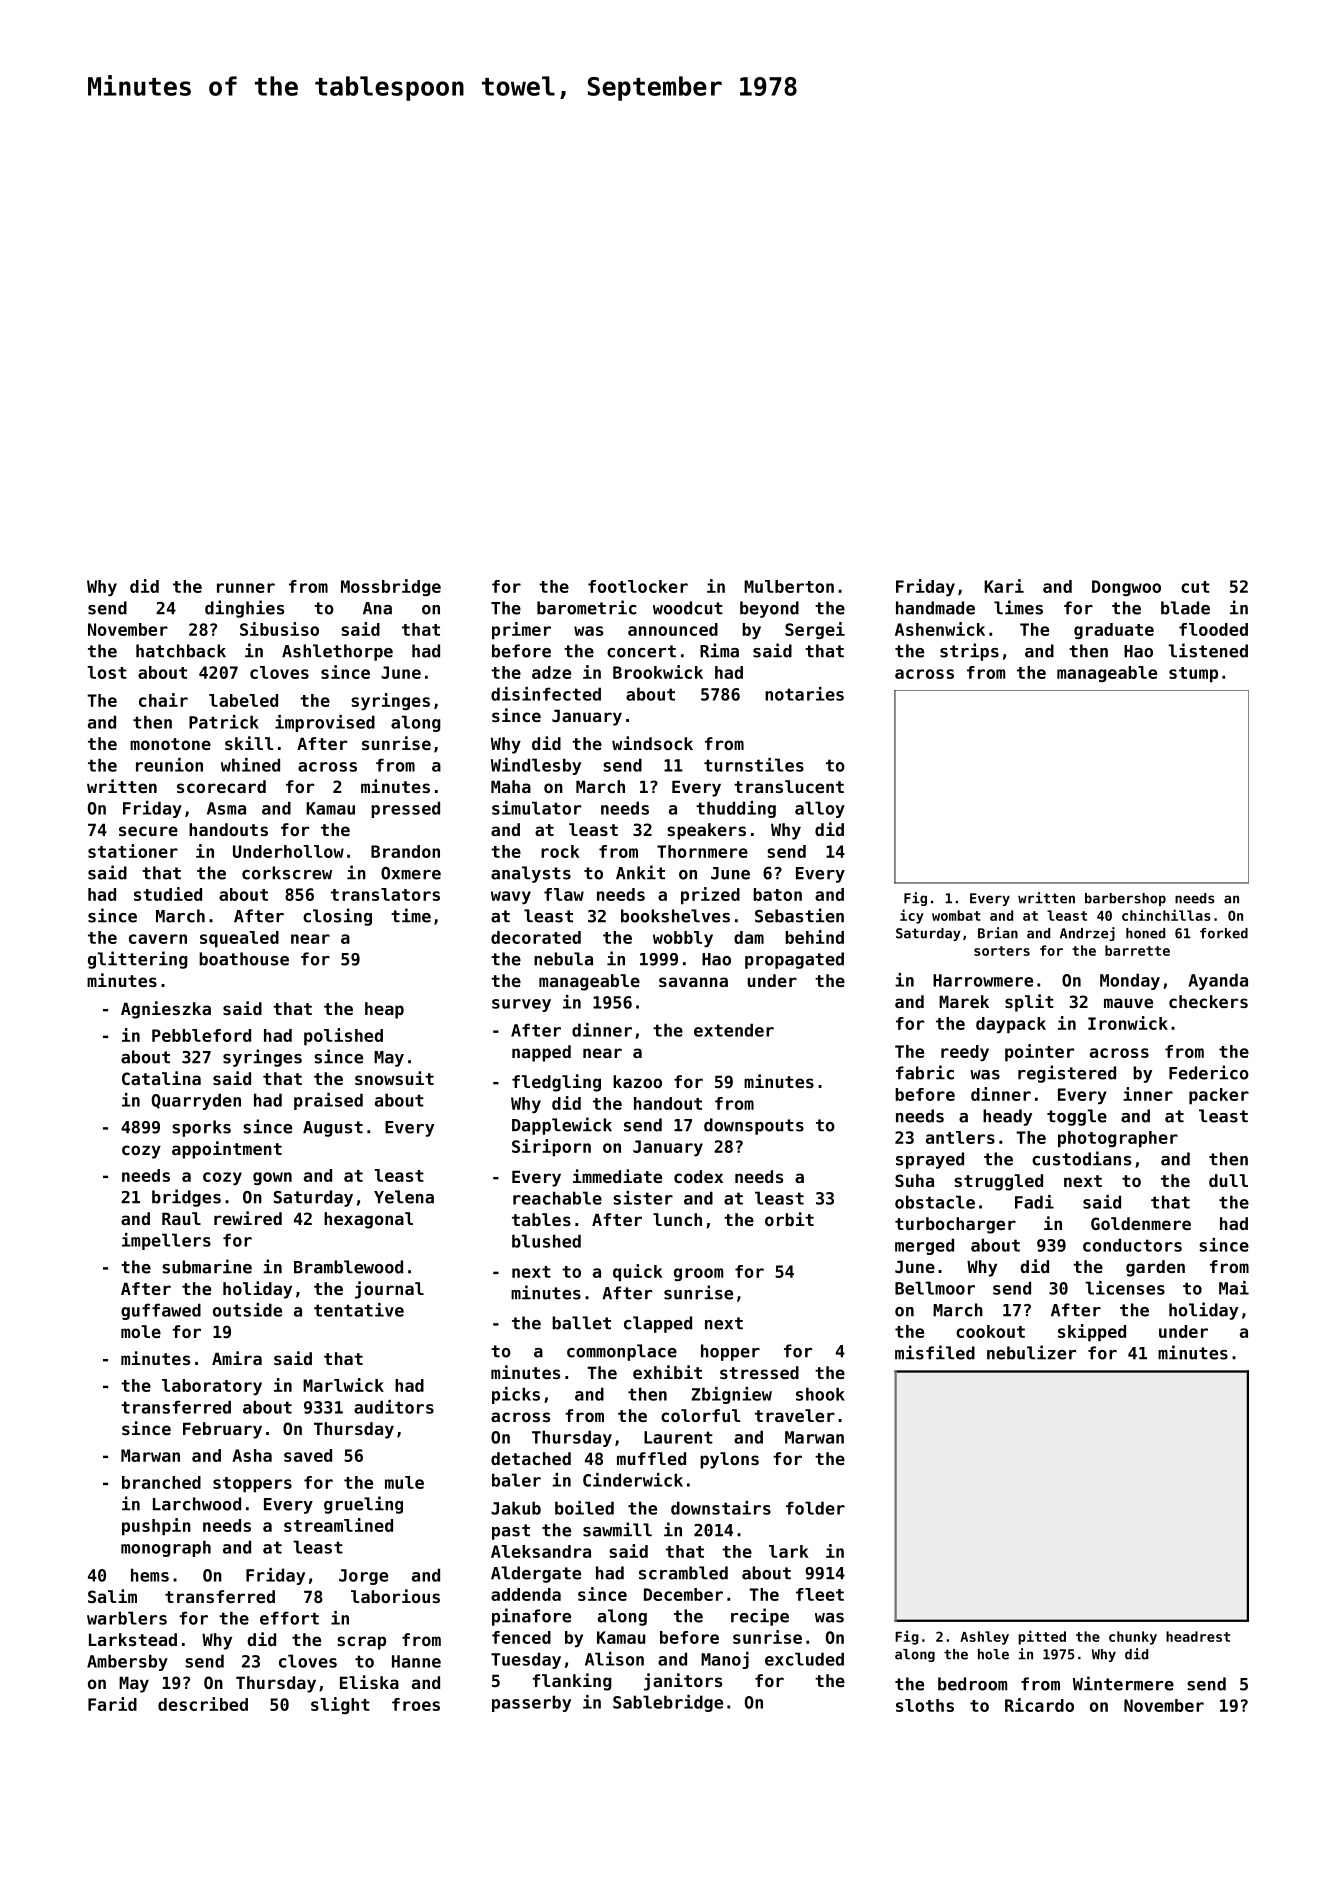  I want to click on honed, so click(1145, 933).
